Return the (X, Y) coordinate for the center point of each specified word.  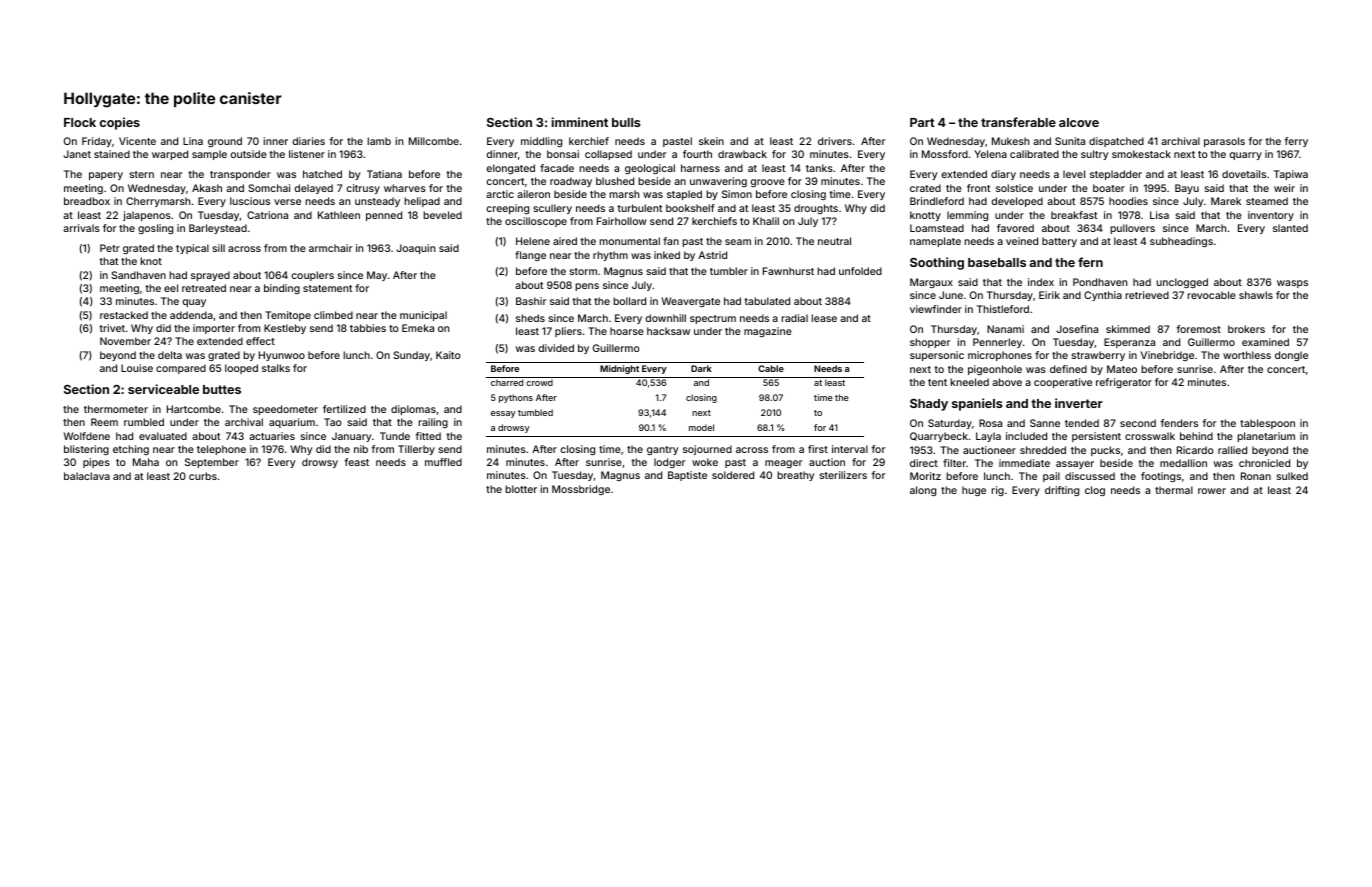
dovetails (1244, 174)
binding (282, 289)
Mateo (1122, 369)
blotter (521, 489)
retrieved (1147, 295)
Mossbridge (581, 490)
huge (974, 491)
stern (142, 174)
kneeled (969, 382)
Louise (137, 368)
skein (711, 141)
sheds (530, 318)
